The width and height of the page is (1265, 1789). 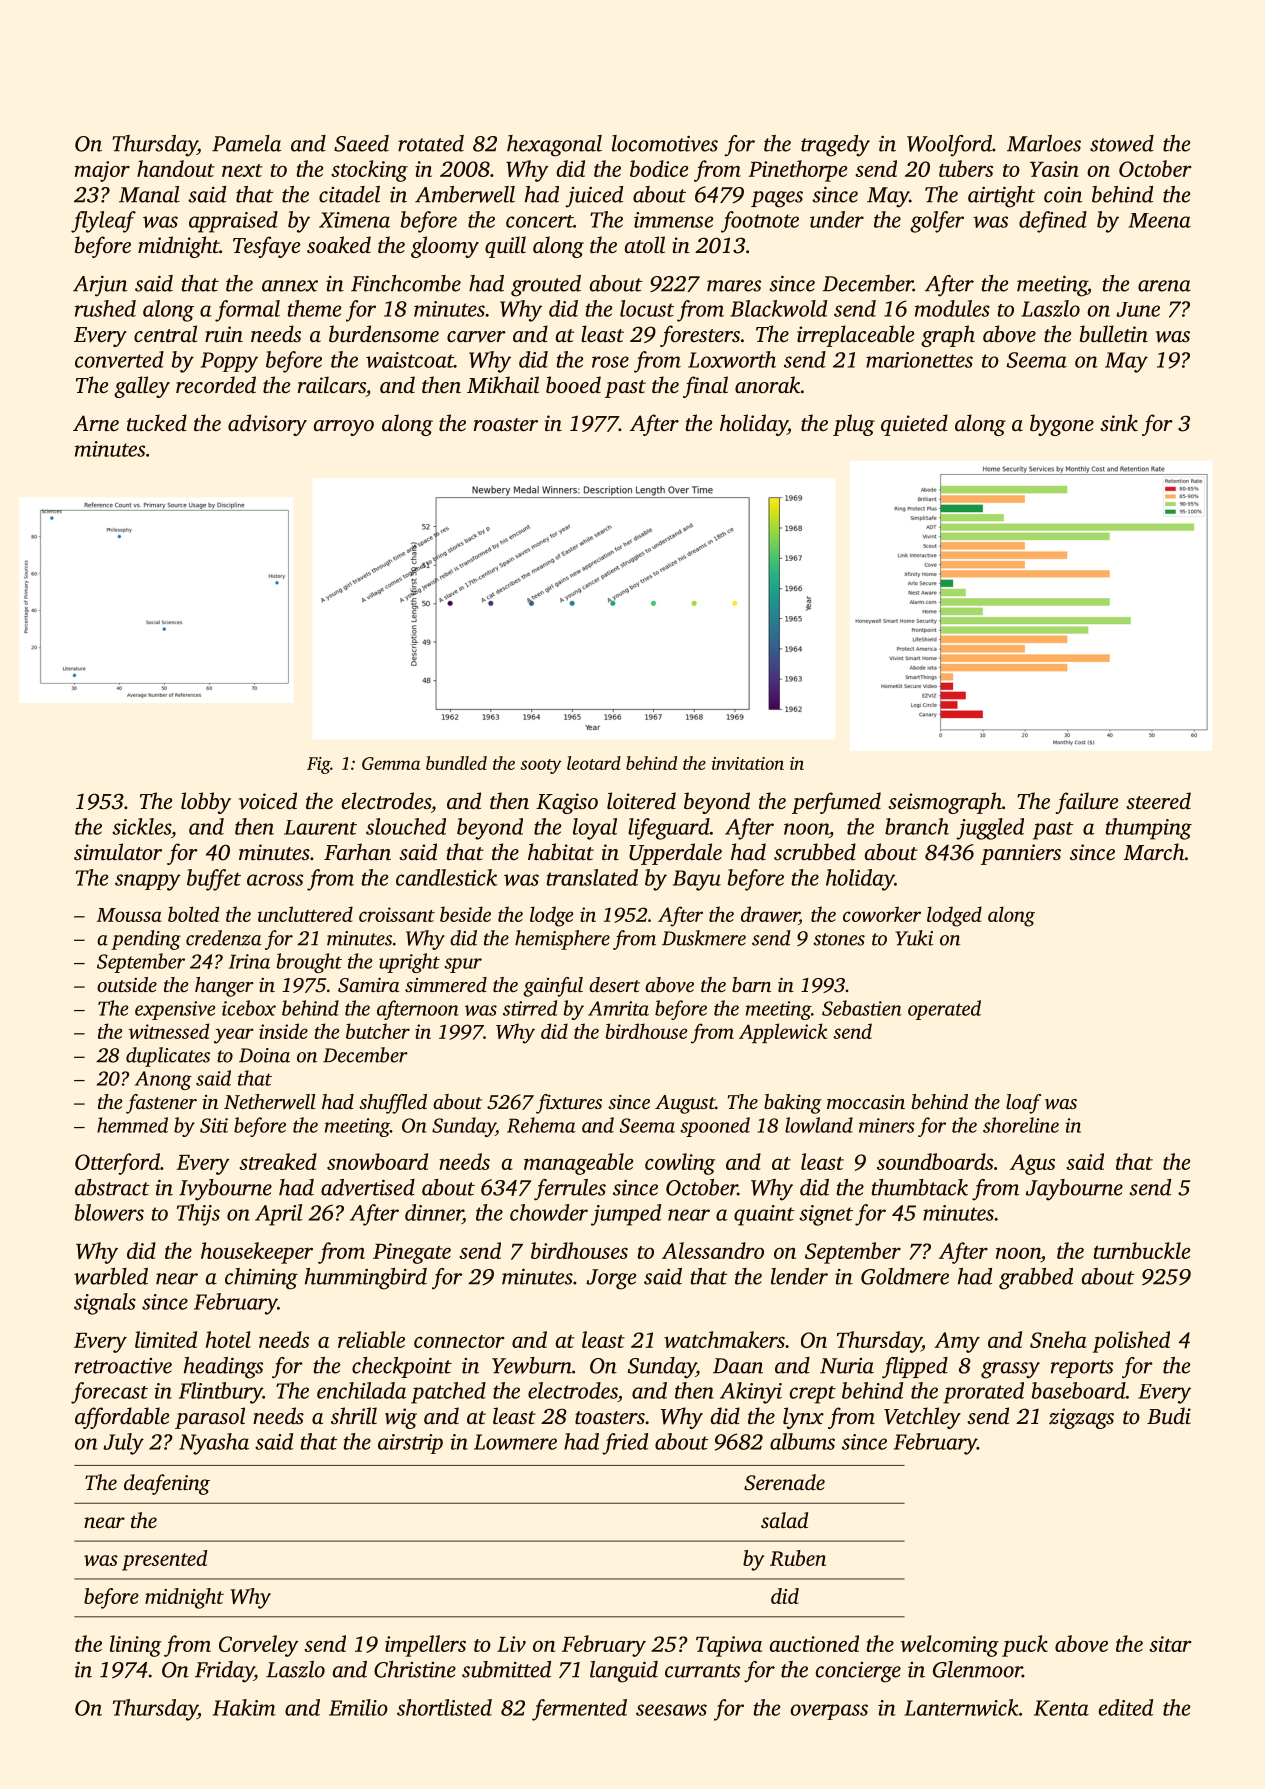 I want to click on Arjun, so click(x=100, y=286).
